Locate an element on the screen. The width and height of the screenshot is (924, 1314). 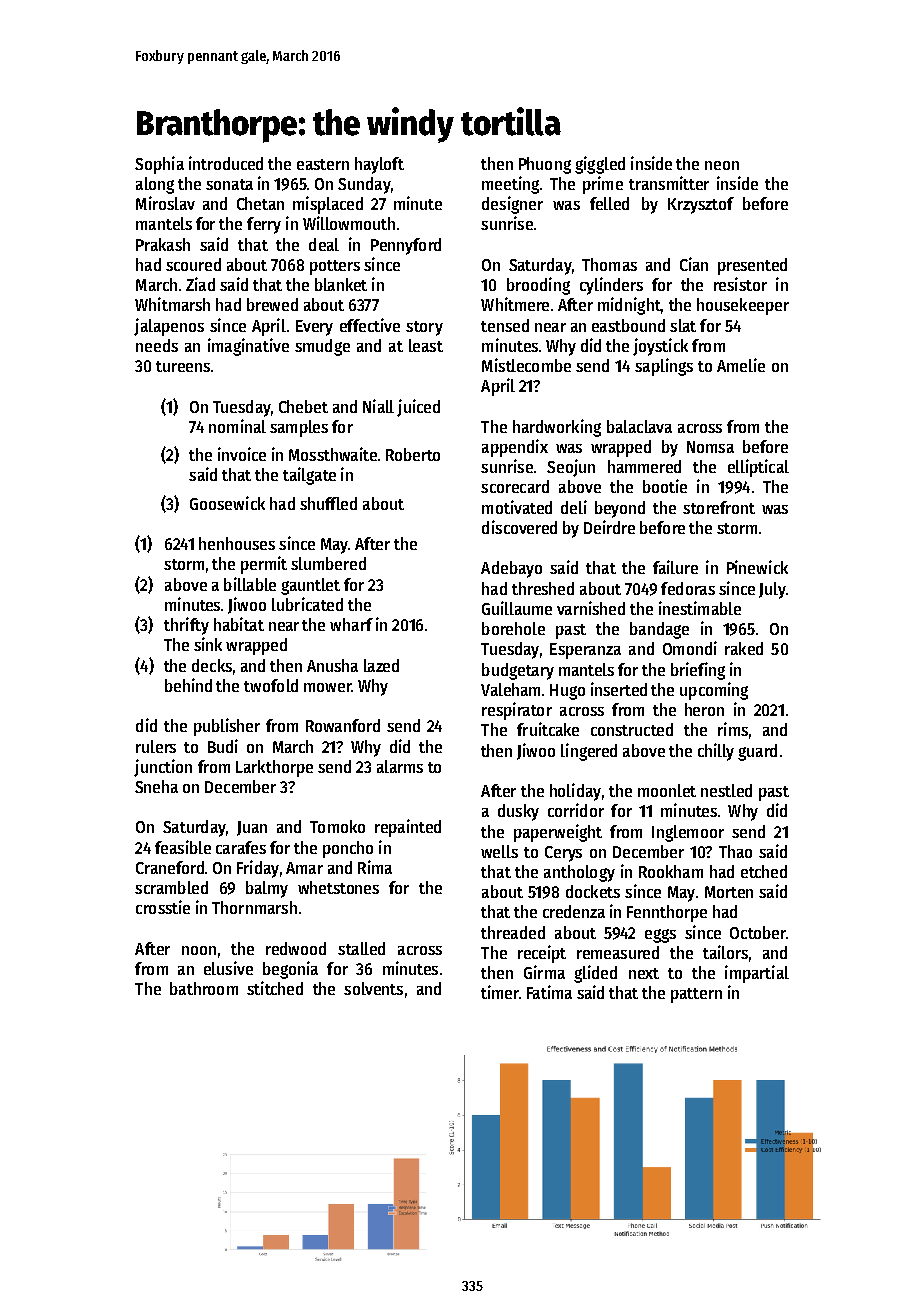
Mistlecombe is located at coordinates (526, 365).
